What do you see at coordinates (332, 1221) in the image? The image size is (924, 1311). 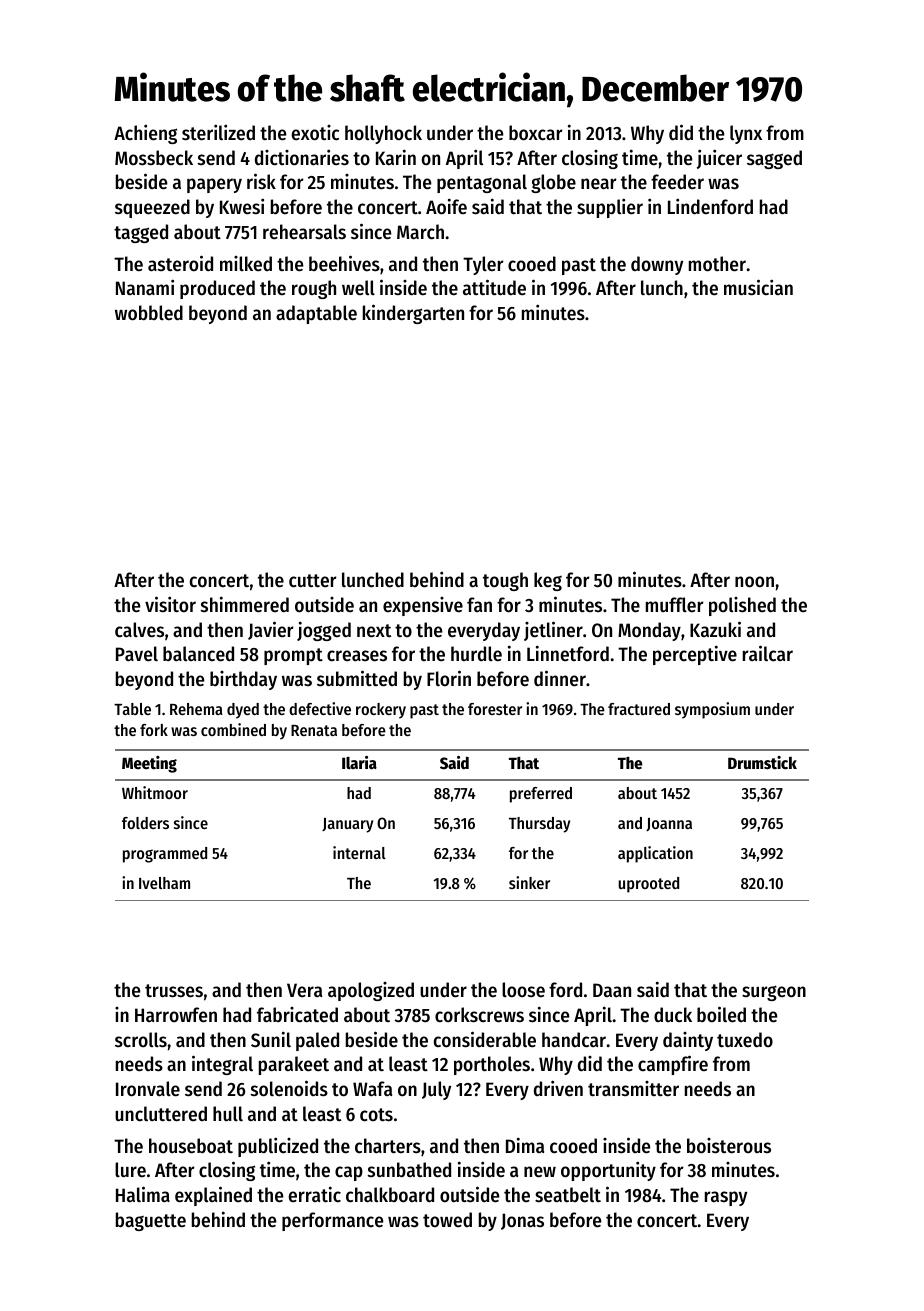 I see `performance` at bounding box center [332, 1221].
